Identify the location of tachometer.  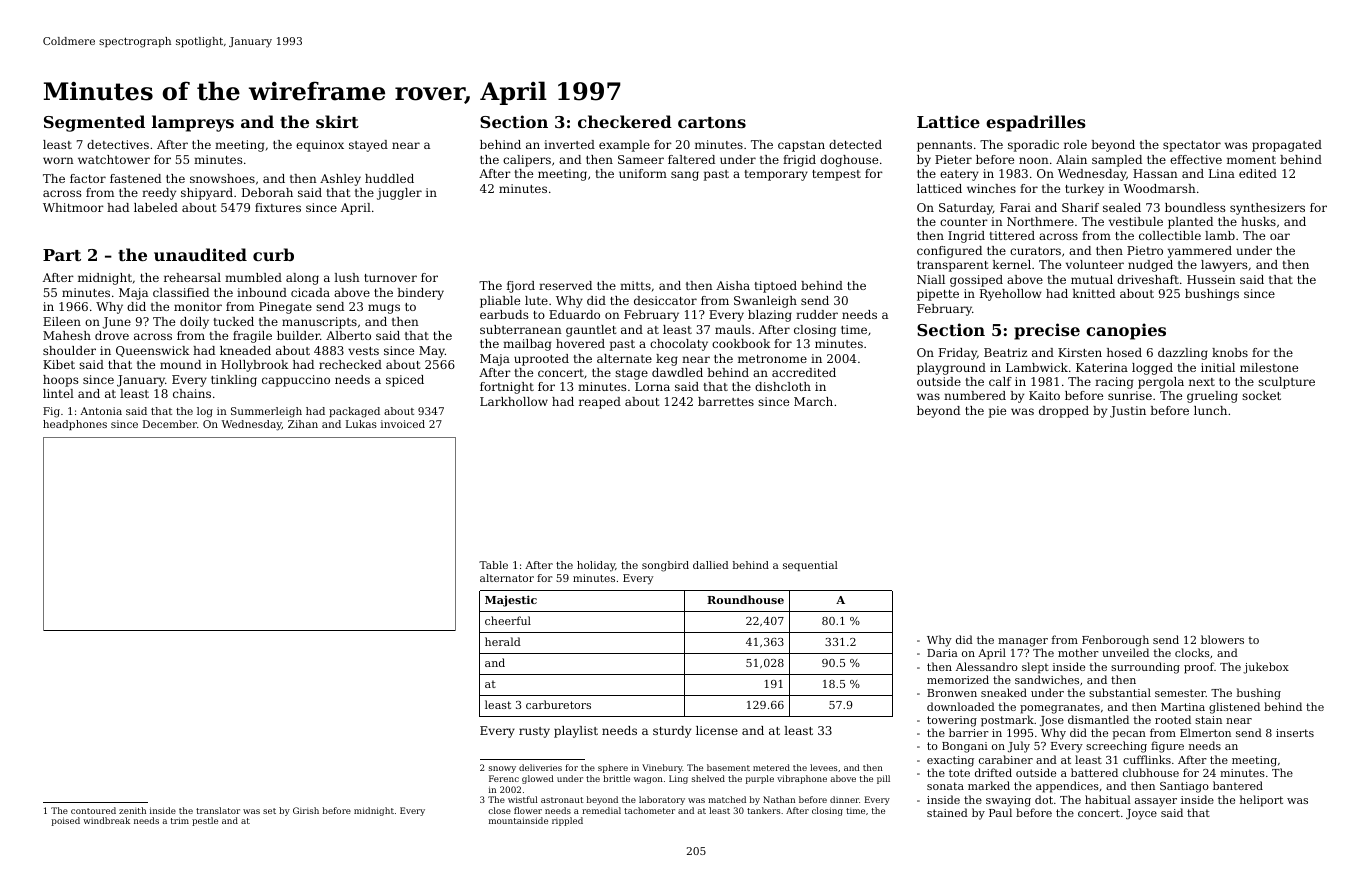
(649, 810).
